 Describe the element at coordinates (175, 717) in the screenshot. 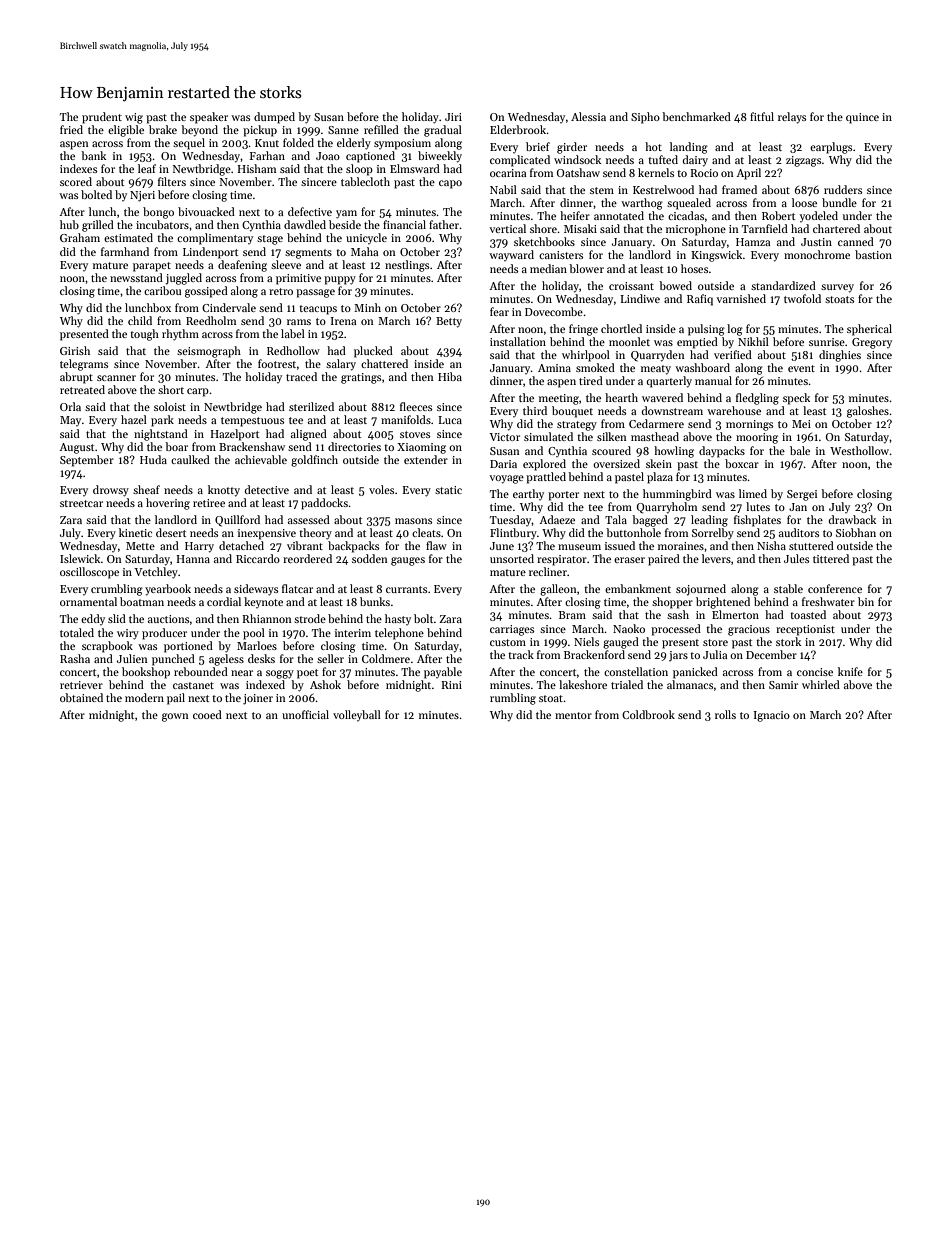

I see `gown` at that location.
